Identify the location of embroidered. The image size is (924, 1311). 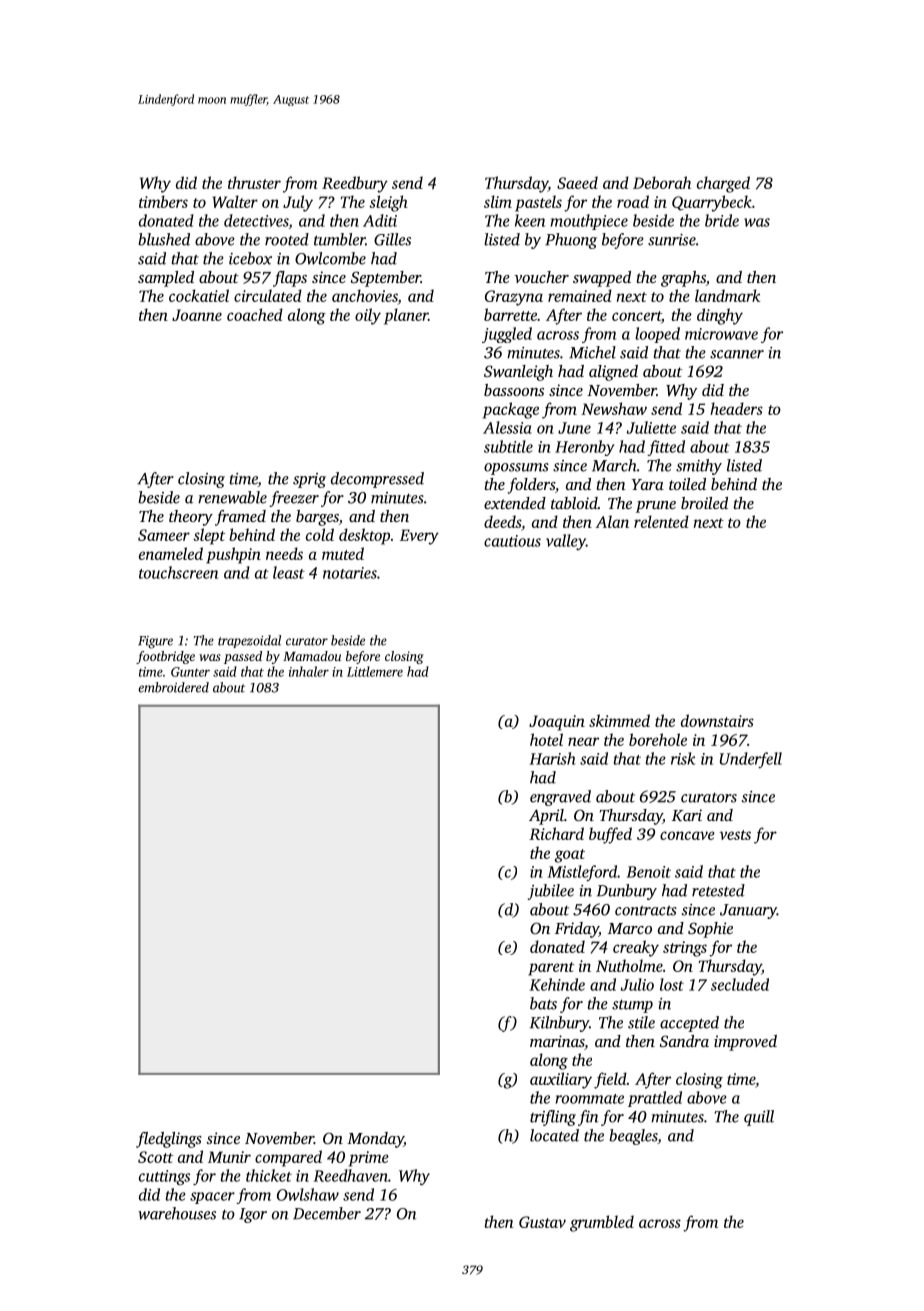
(173, 687).
